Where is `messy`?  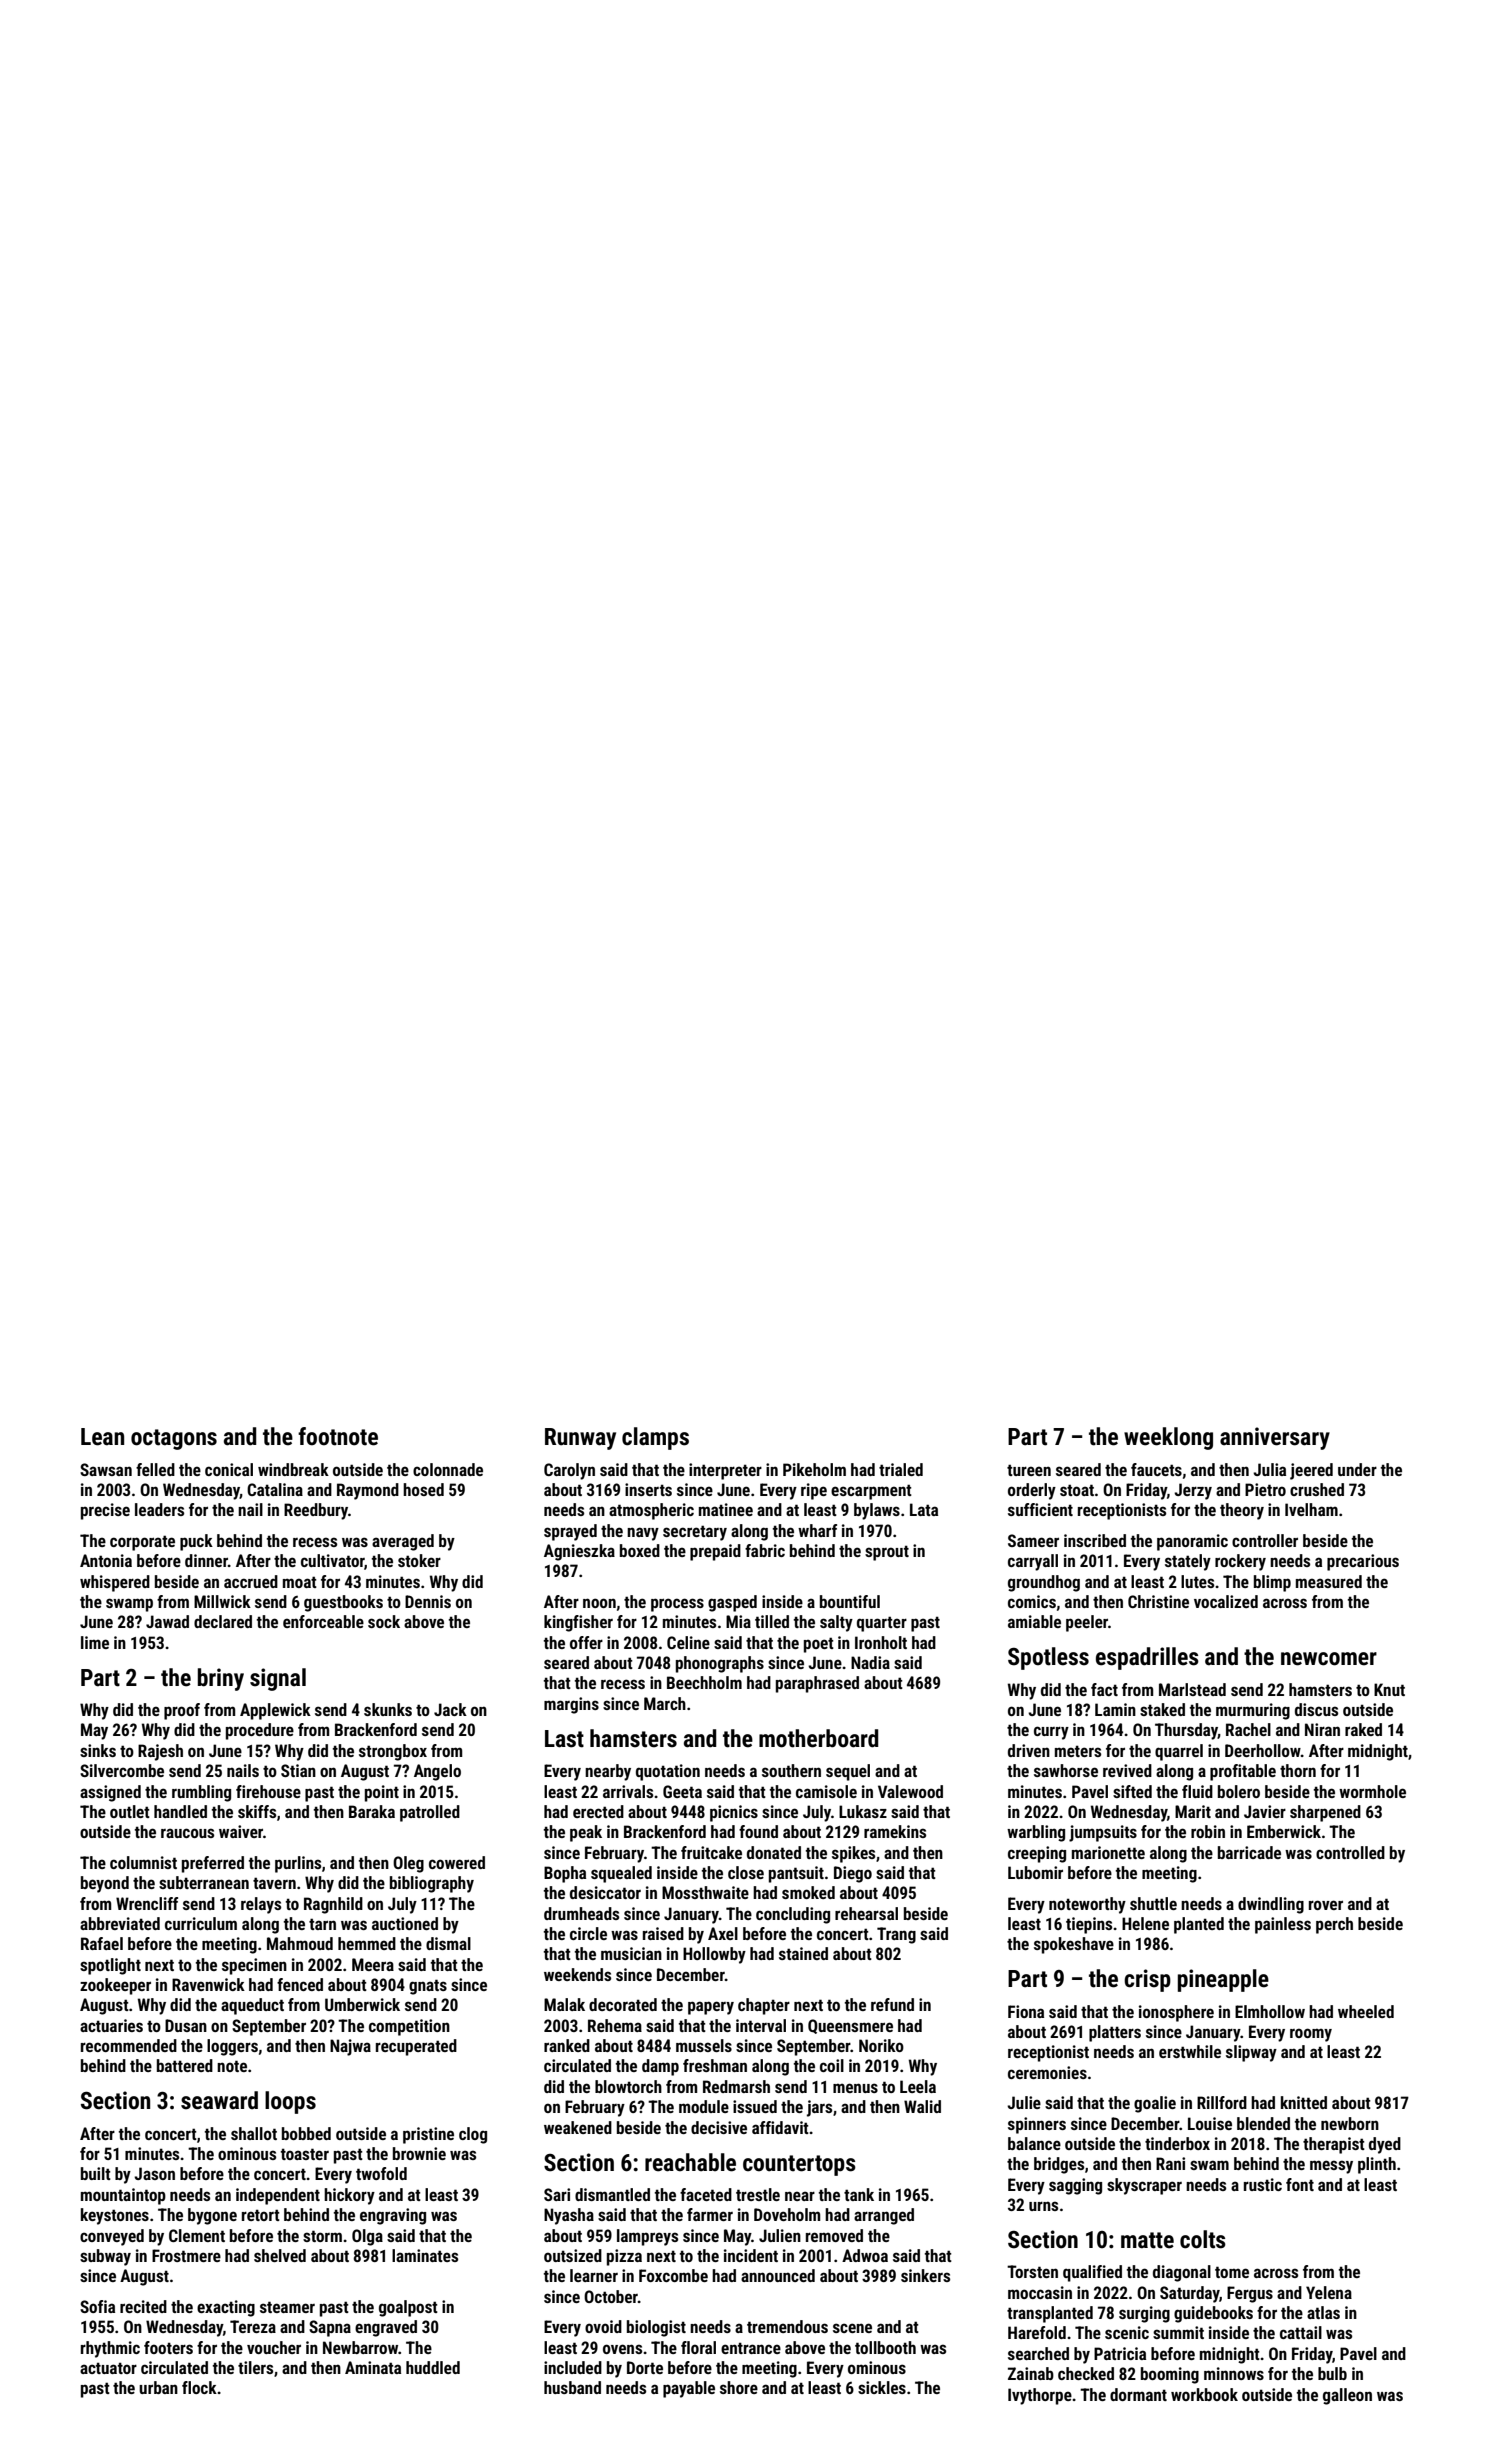
messy is located at coordinates (1331, 2167).
